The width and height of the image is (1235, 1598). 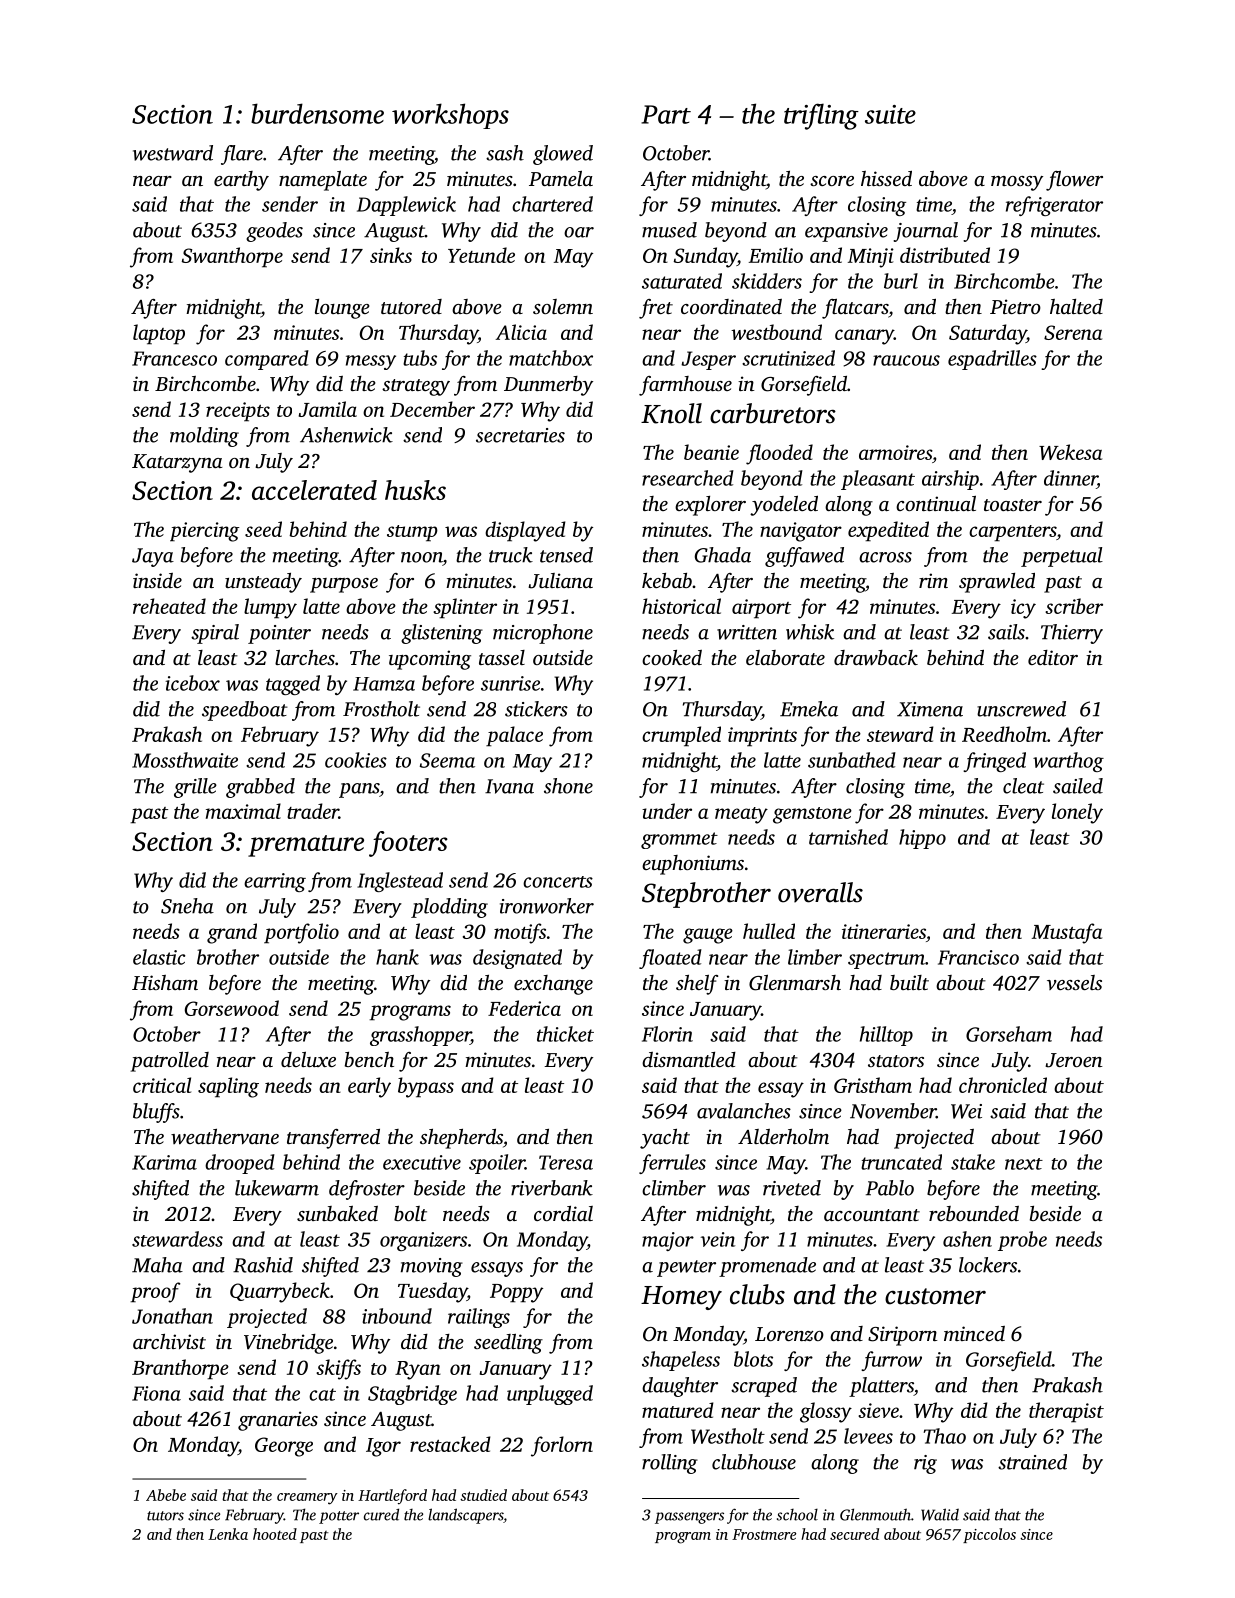 What do you see at coordinates (950, 480) in the image?
I see `airship` at bounding box center [950, 480].
